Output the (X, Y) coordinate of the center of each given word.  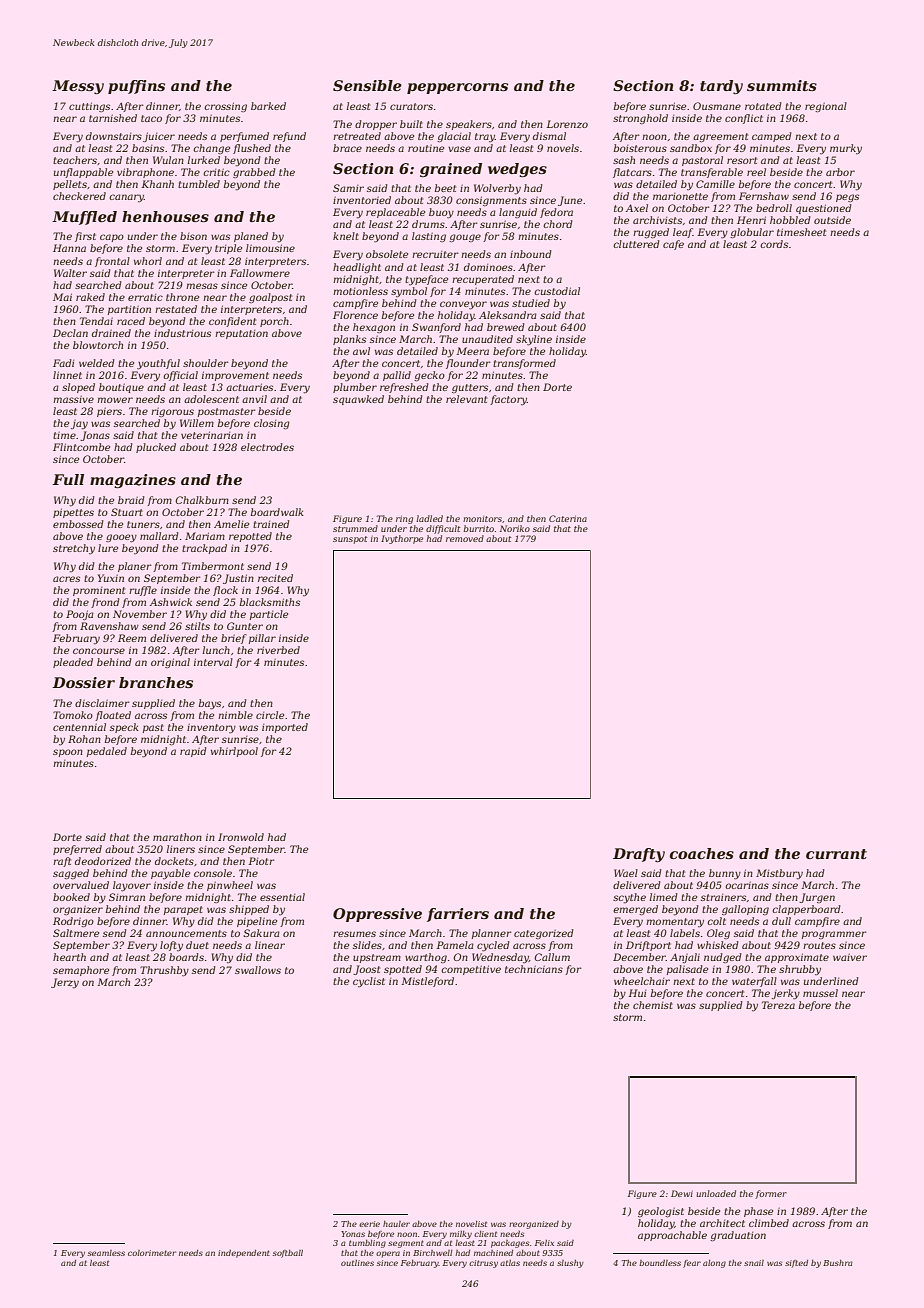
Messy (78, 87)
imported (285, 728)
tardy (721, 87)
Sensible (367, 85)
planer (135, 567)
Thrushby (164, 971)
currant (836, 854)
